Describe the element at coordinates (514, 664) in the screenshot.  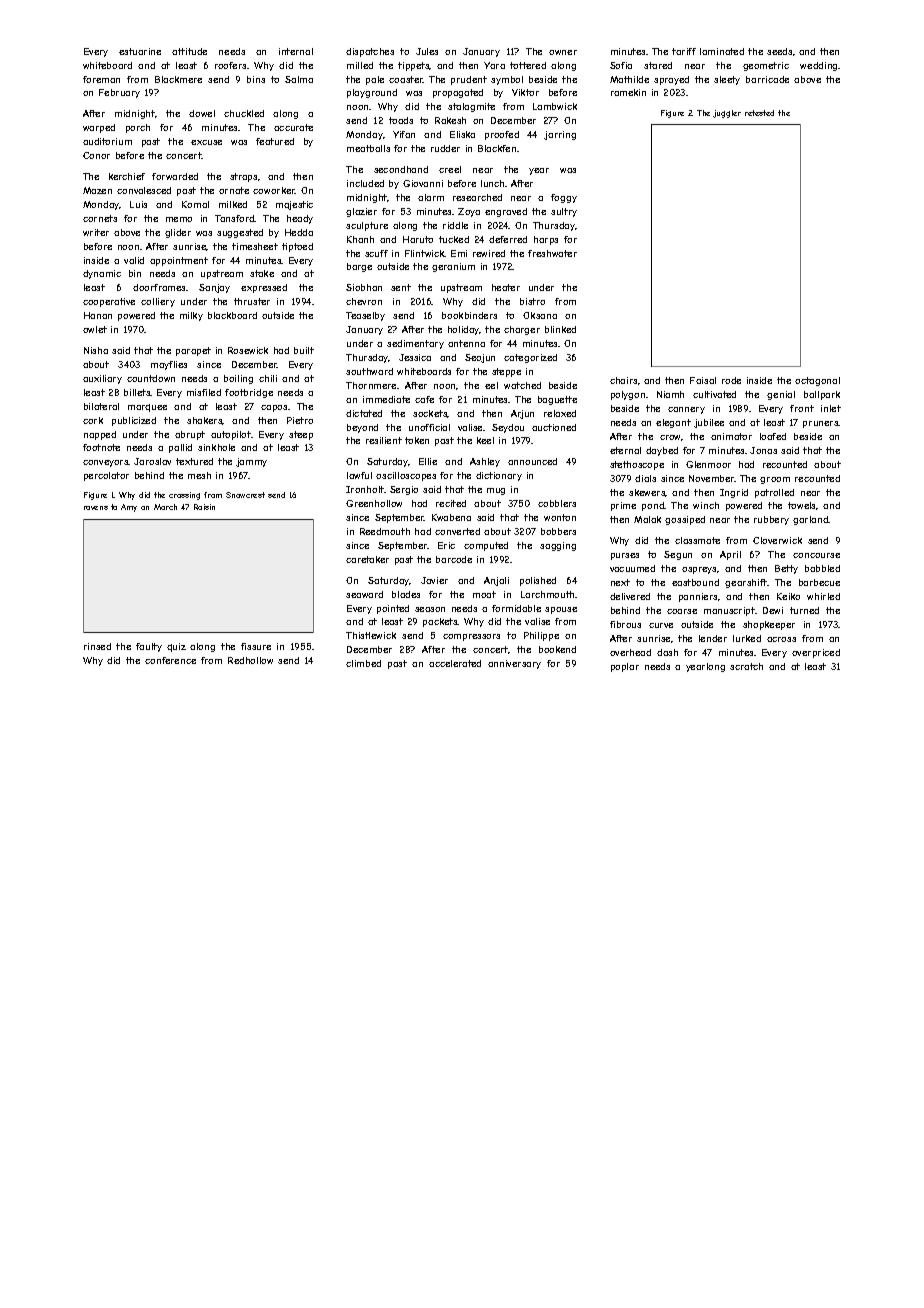
I see `anniversary` at that location.
